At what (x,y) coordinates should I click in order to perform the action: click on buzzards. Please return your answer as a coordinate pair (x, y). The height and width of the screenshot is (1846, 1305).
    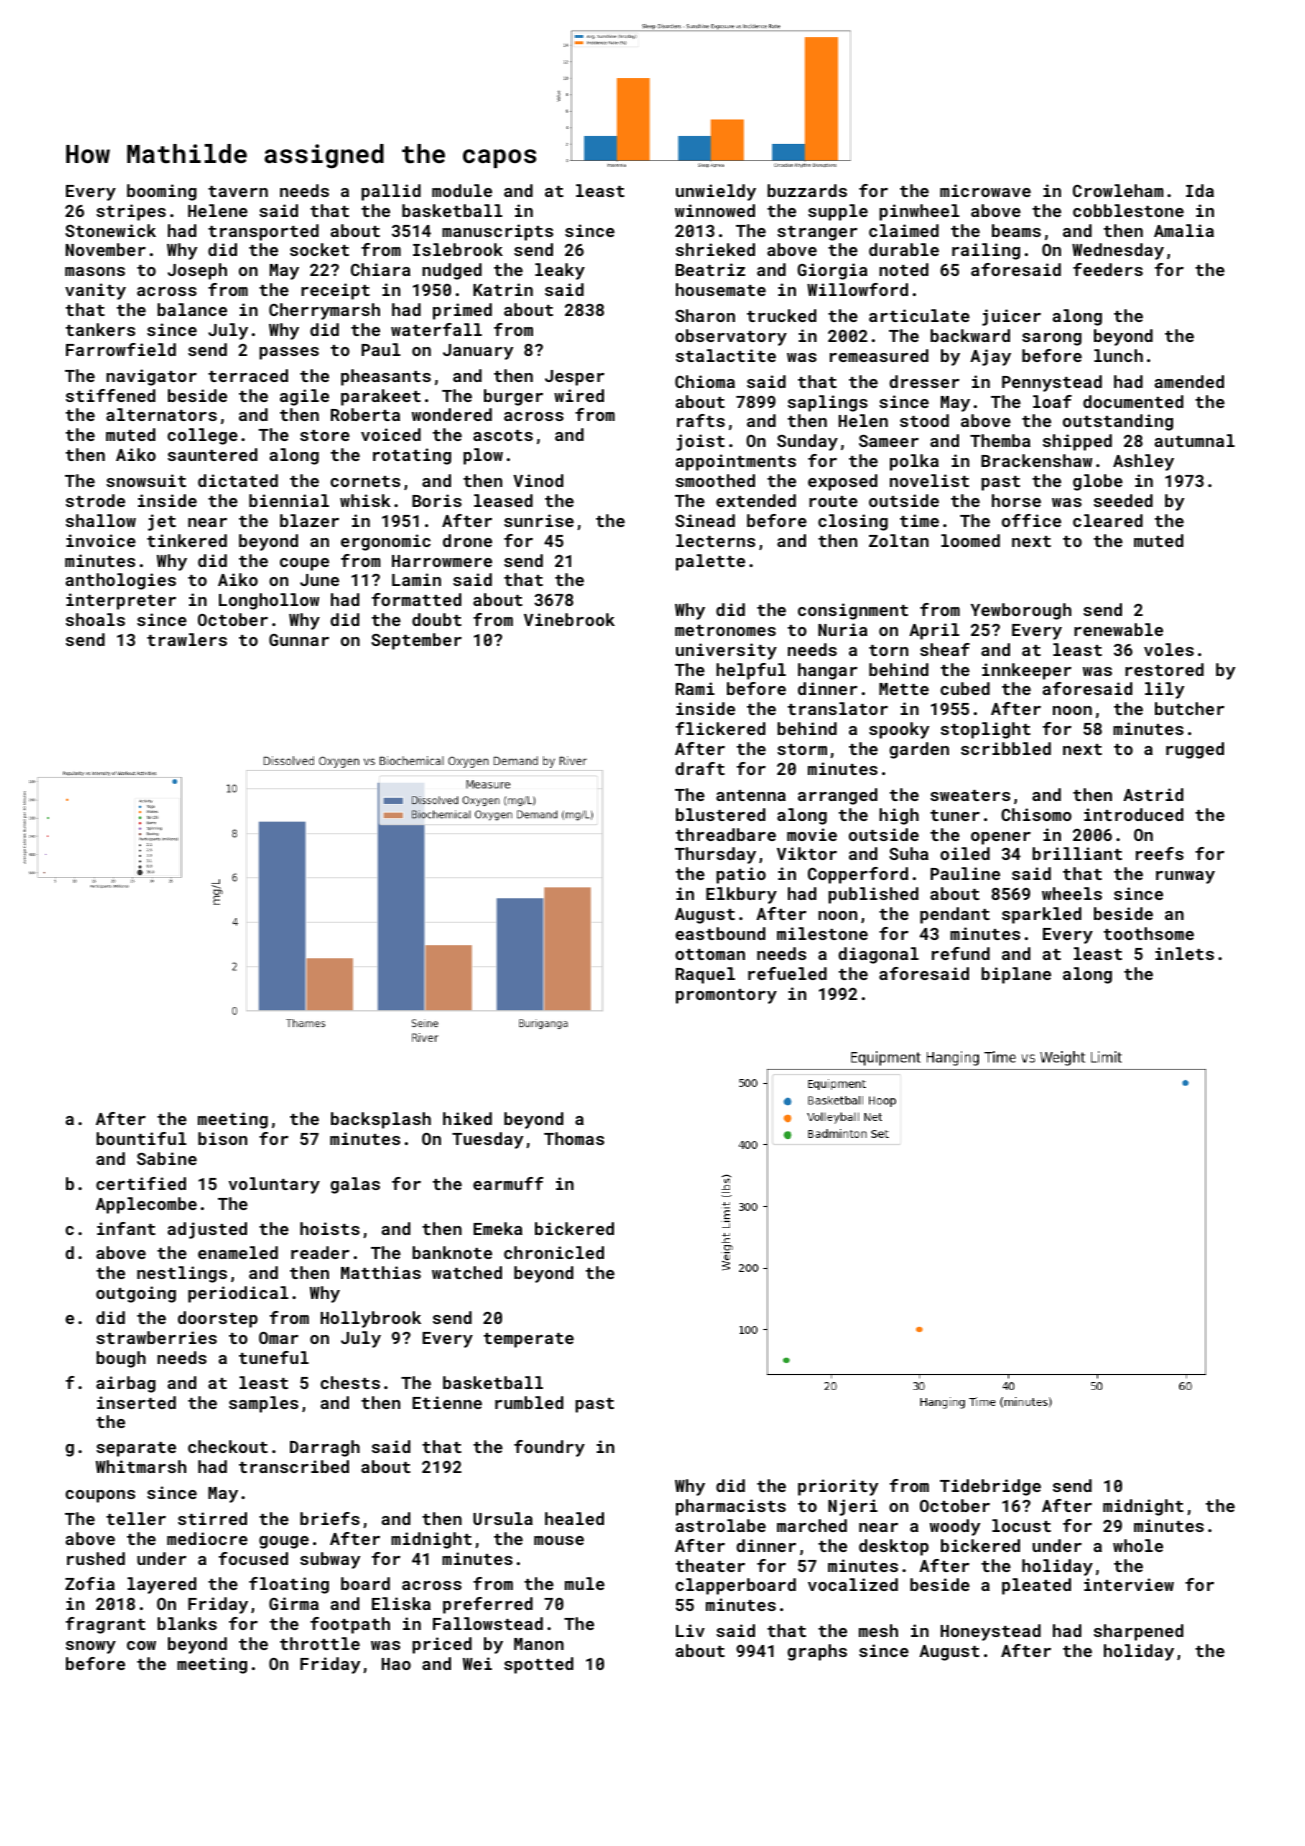
    Looking at the image, I should click on (807, 190).
